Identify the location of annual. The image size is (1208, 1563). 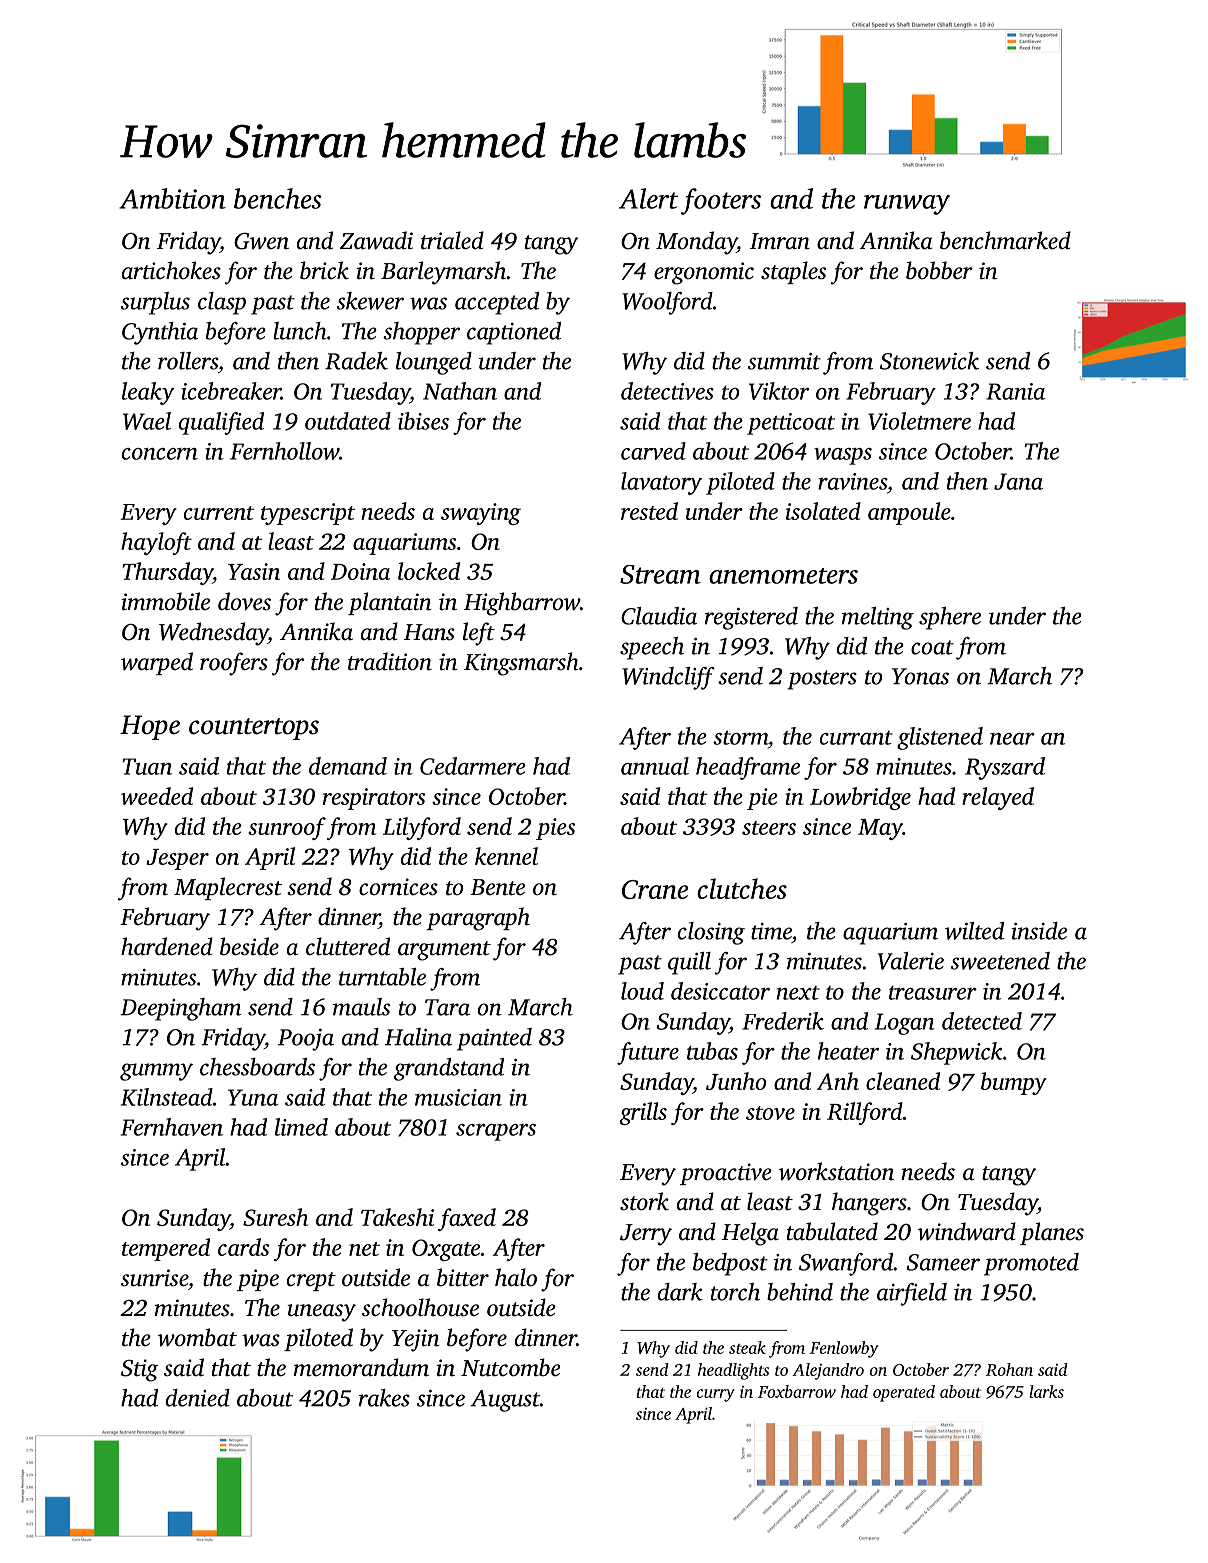
(655, 766).
